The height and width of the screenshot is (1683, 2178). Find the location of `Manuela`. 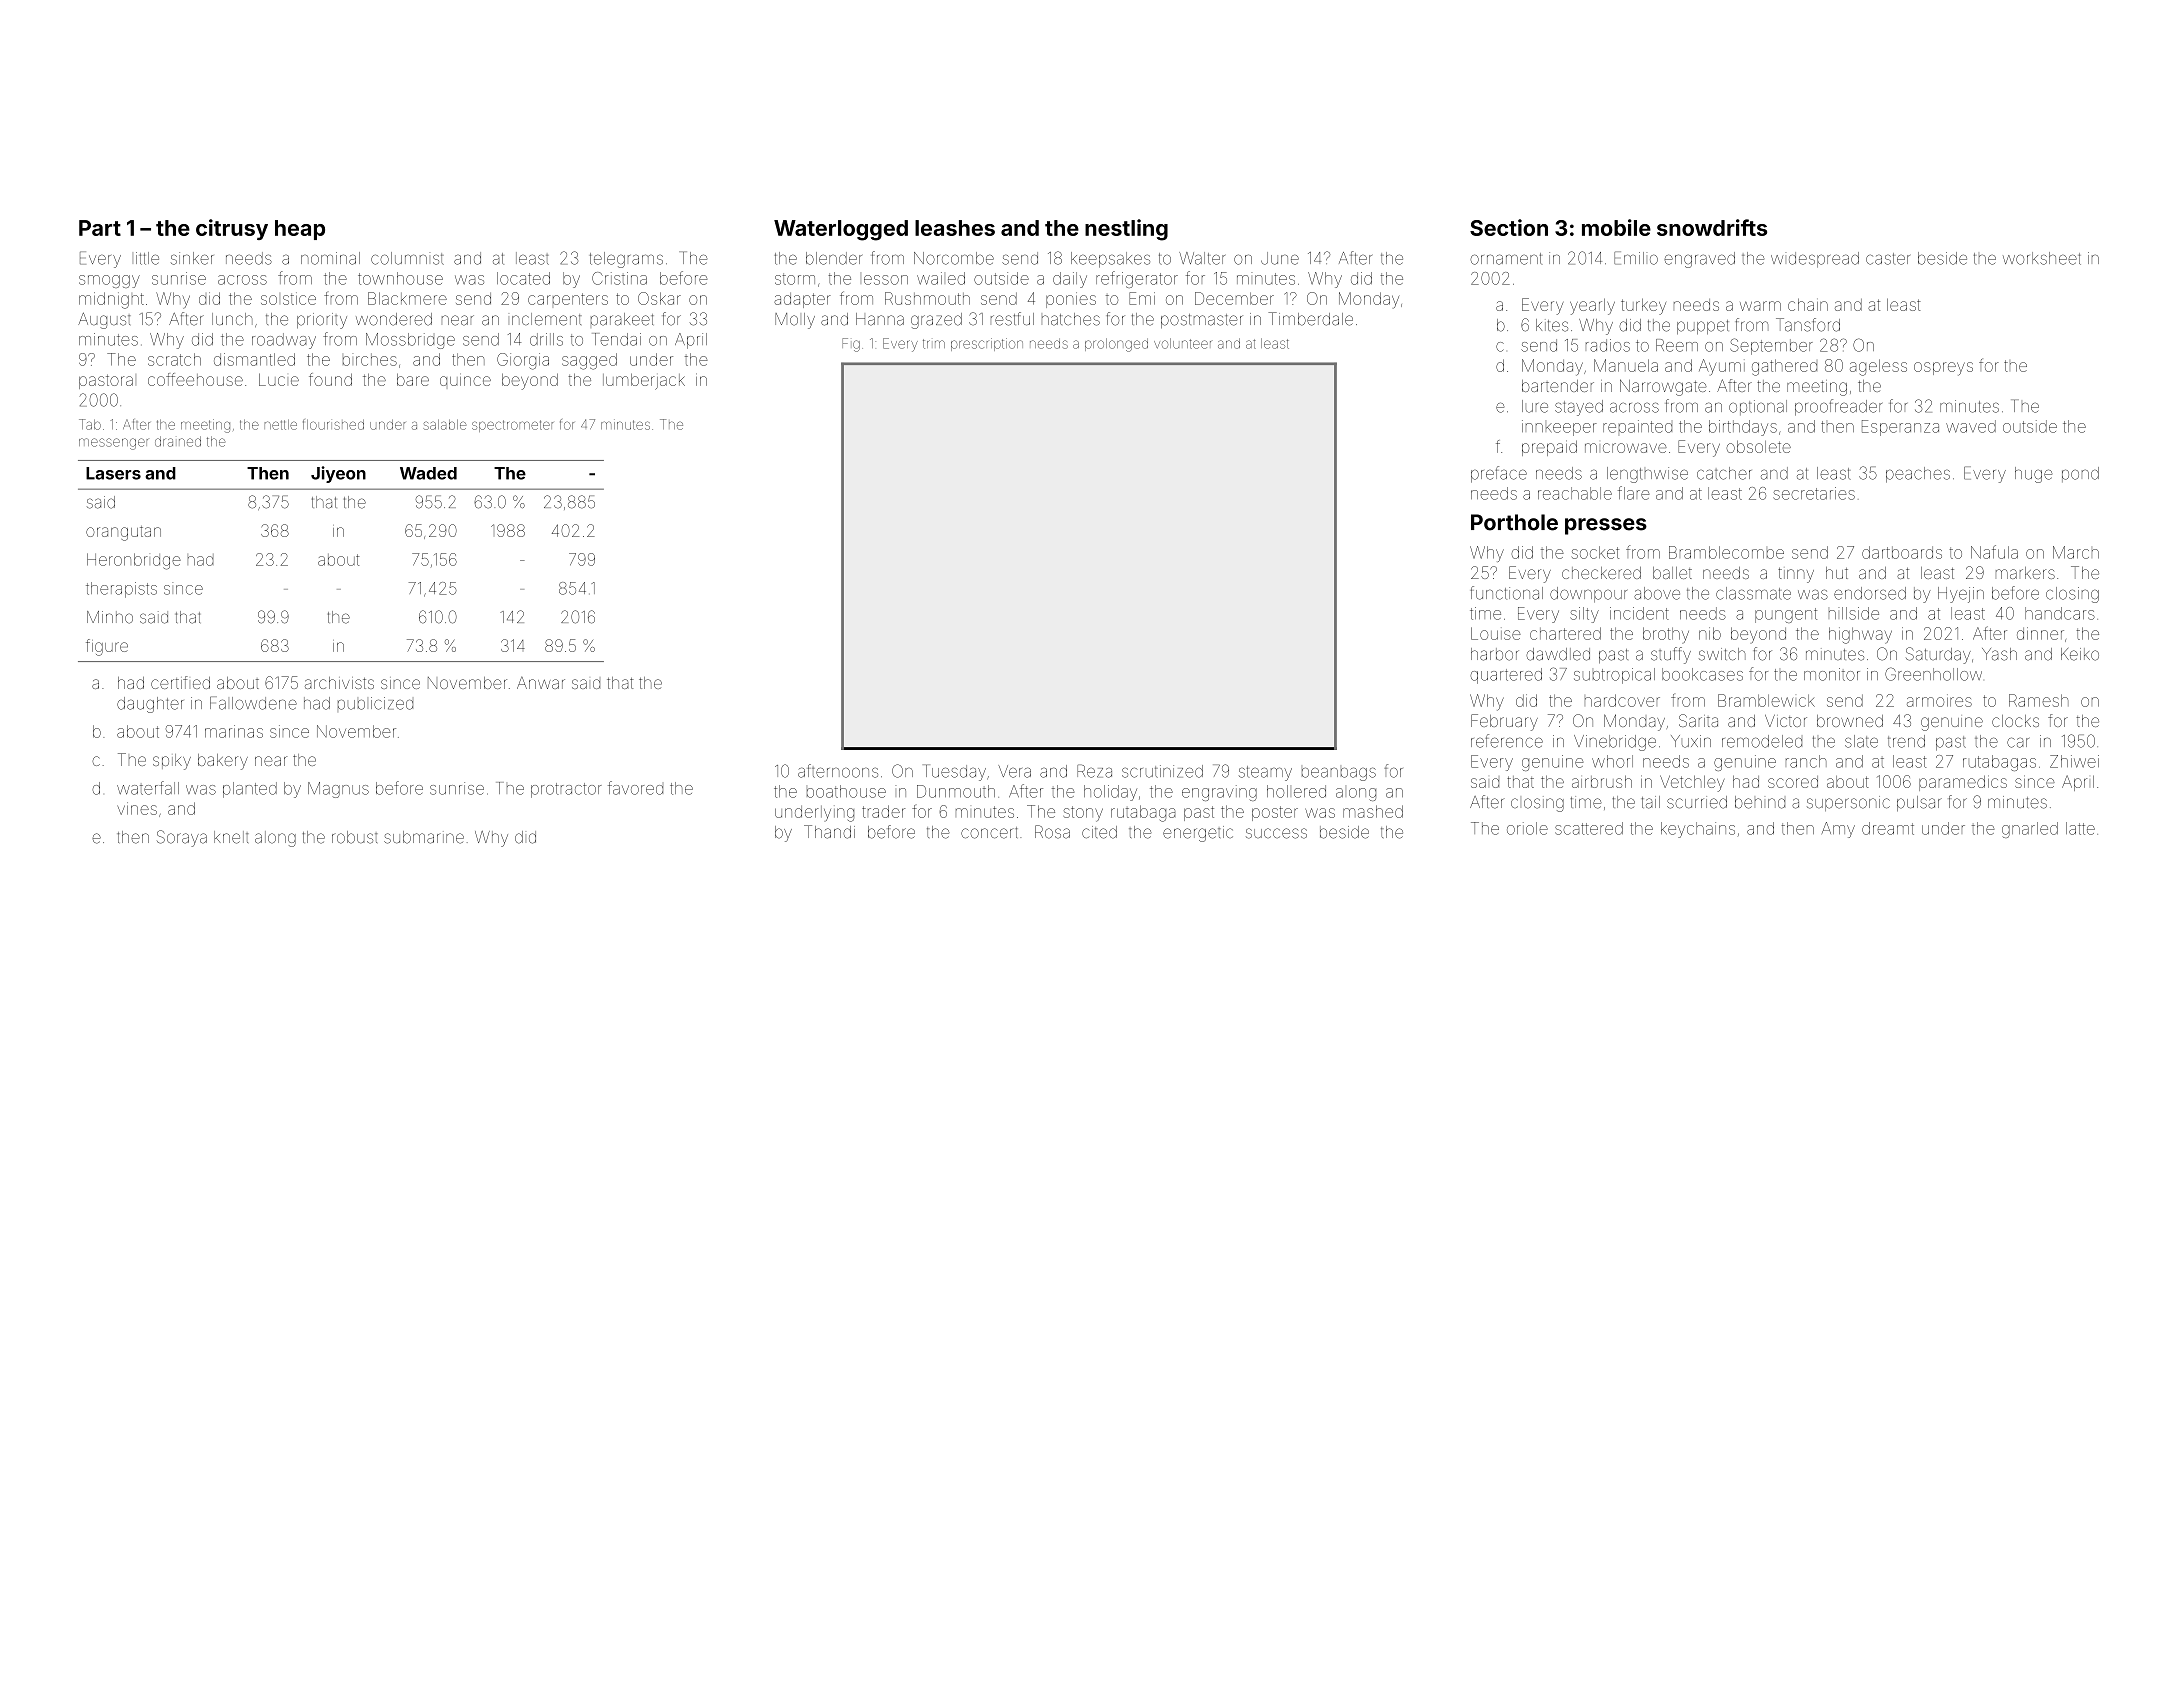

Manuela is located at coordinates (1626, 365).
